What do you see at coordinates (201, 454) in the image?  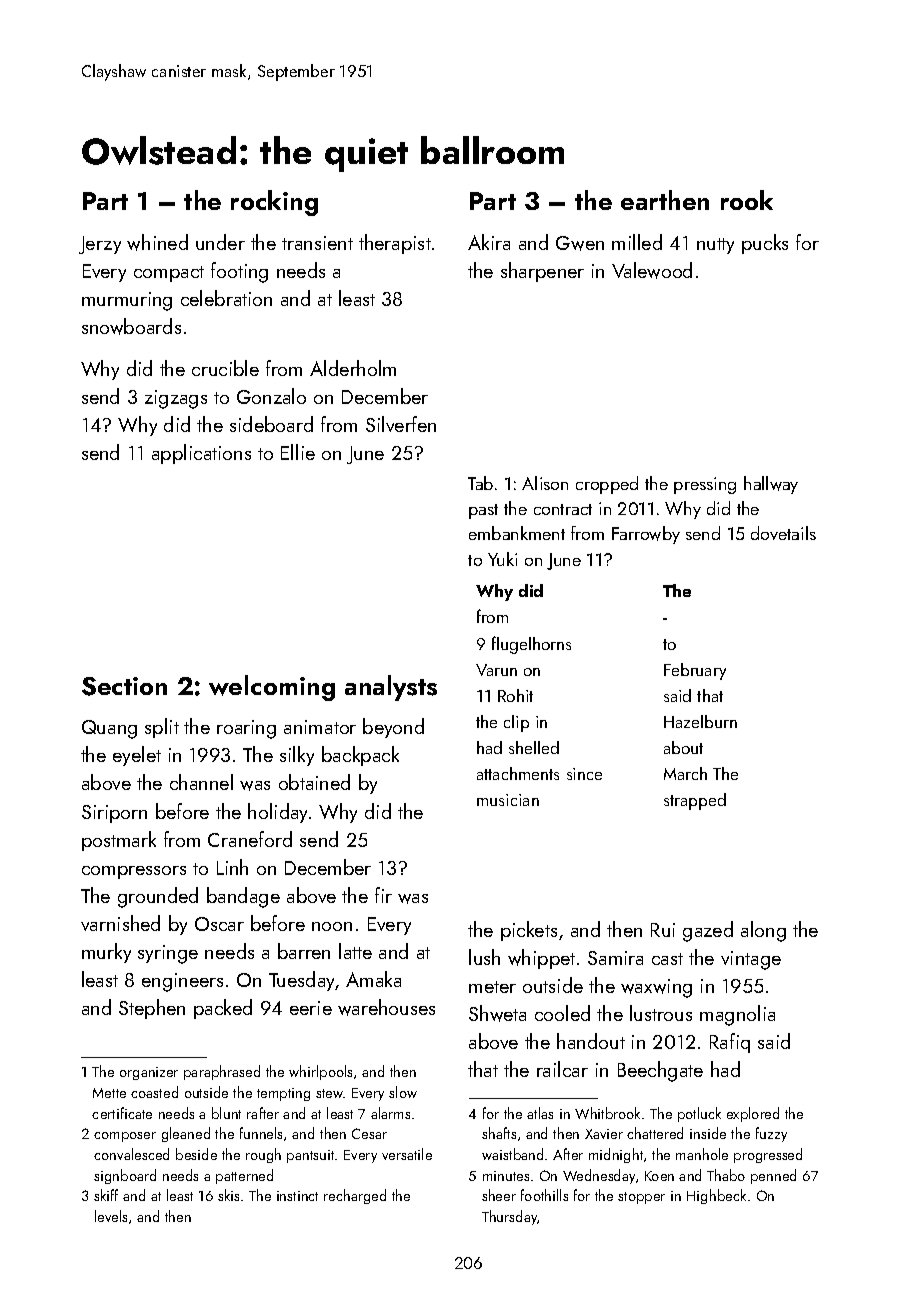 I see `applications` at bounding box center [201, 454].
